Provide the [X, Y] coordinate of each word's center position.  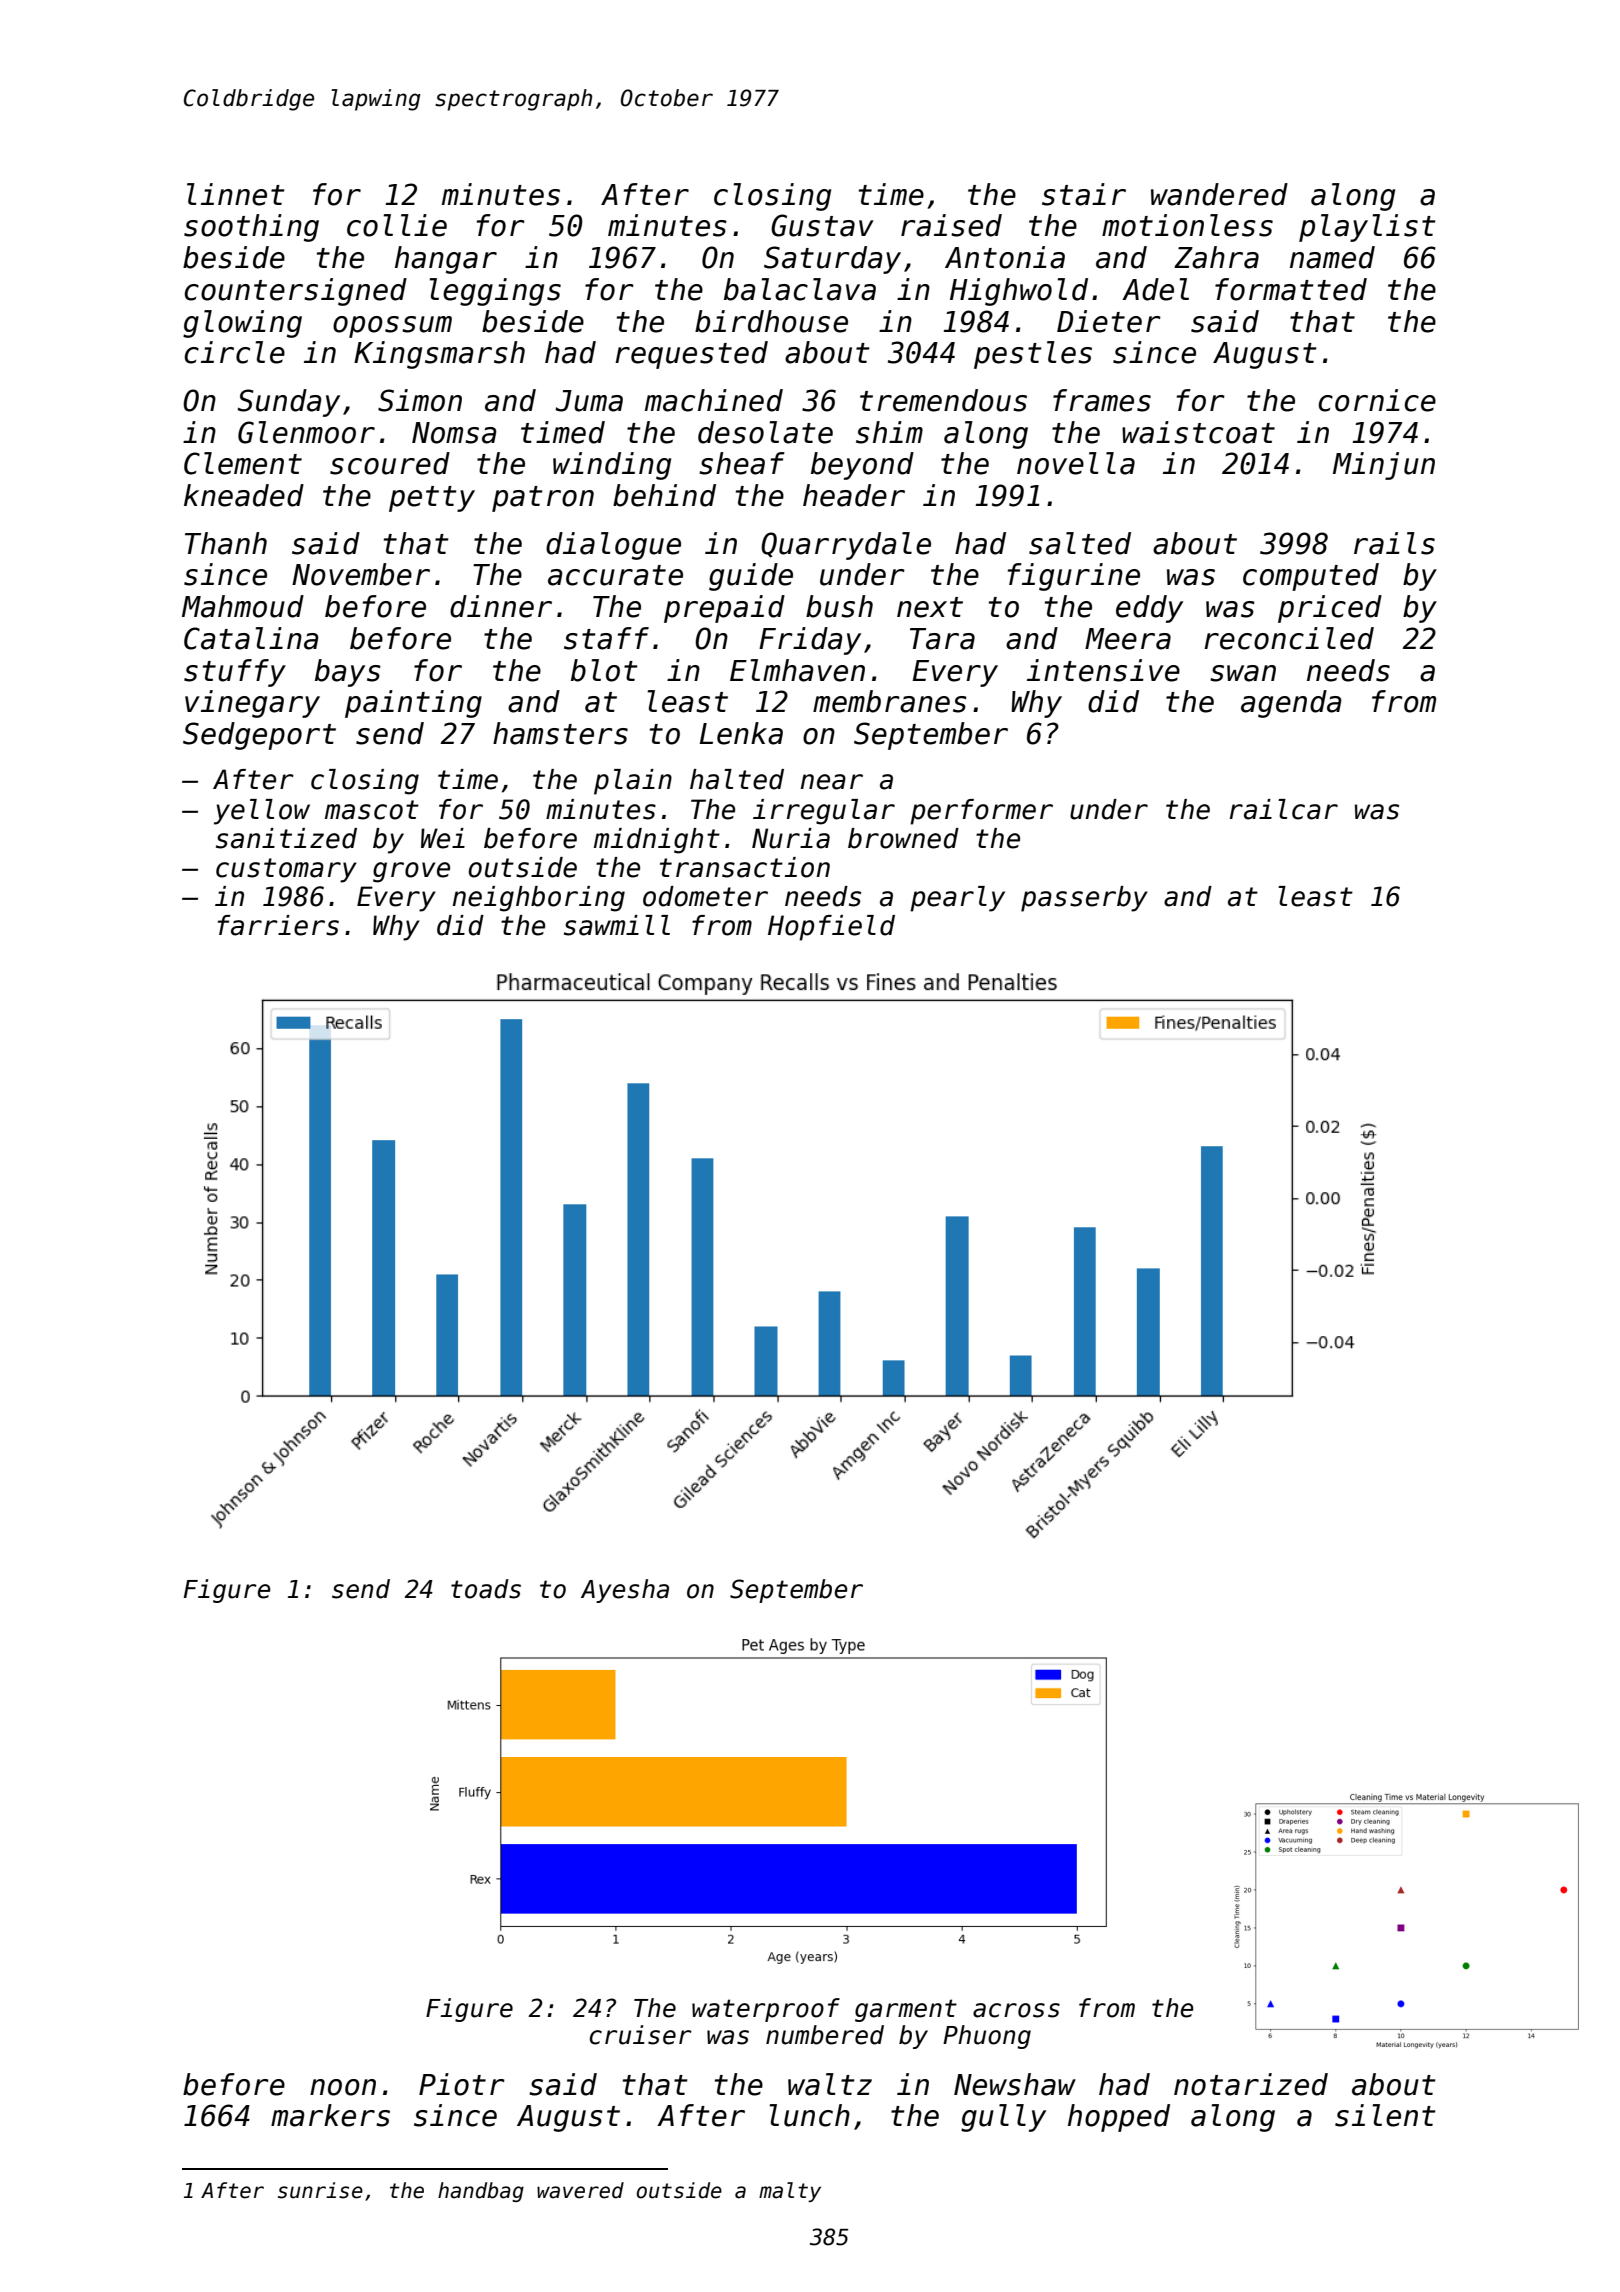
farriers [278, 925]
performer [981, 812]
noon [343, 2087]
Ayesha [625, 1591]
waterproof [766, 2010]
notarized [1251, 2084]
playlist [1367, 228]
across [1016, 2010]
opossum [392, 327]
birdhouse [771, 321]
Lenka [741, 733]
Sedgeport [259, 736]
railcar [1284, 809]
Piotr [462, 2084]
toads [486, 1589]
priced [1330, 609]
